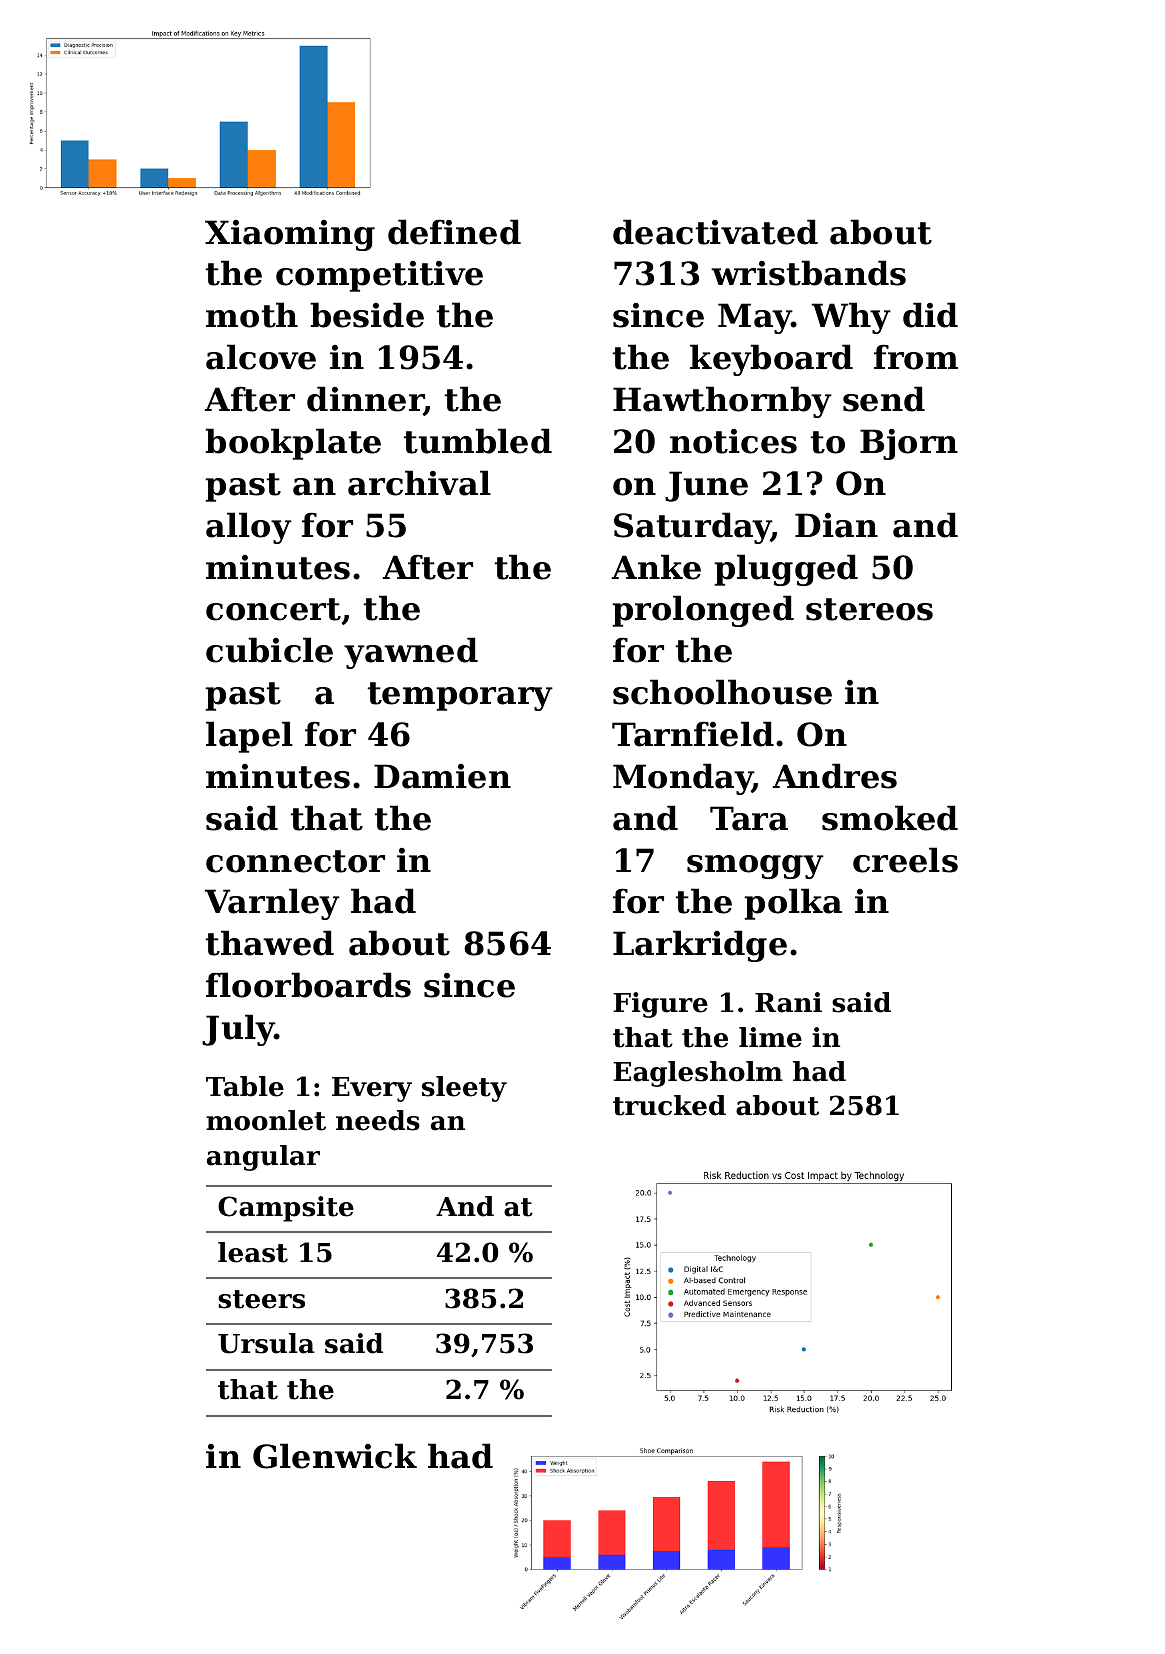 The height and width of the image is (1654, 1165). What do you see at coordinates (365, 400) in the image?
I see `dinner` at bounding box center [365, 400].
